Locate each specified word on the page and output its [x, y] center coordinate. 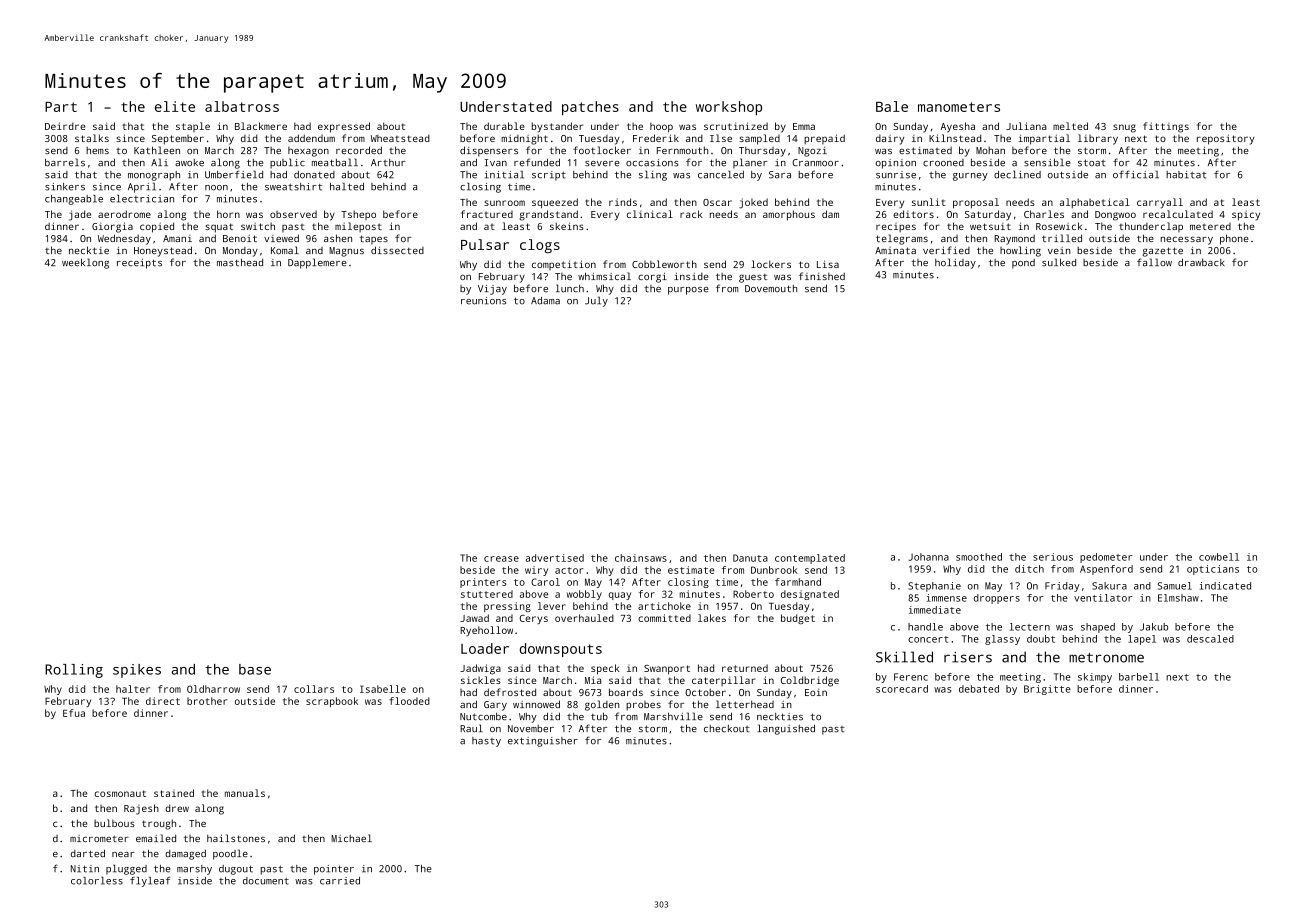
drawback [1201, 262]
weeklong [85, 263]
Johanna [928, 557]
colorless [97, 881]
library [1098, 139]
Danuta [750, 558]
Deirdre [65, 126]
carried [340, 881]
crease [501, 559]
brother [207, 701]
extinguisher [543, 742]
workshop [729, 108]
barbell [1139, 677]
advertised [555, 558]
